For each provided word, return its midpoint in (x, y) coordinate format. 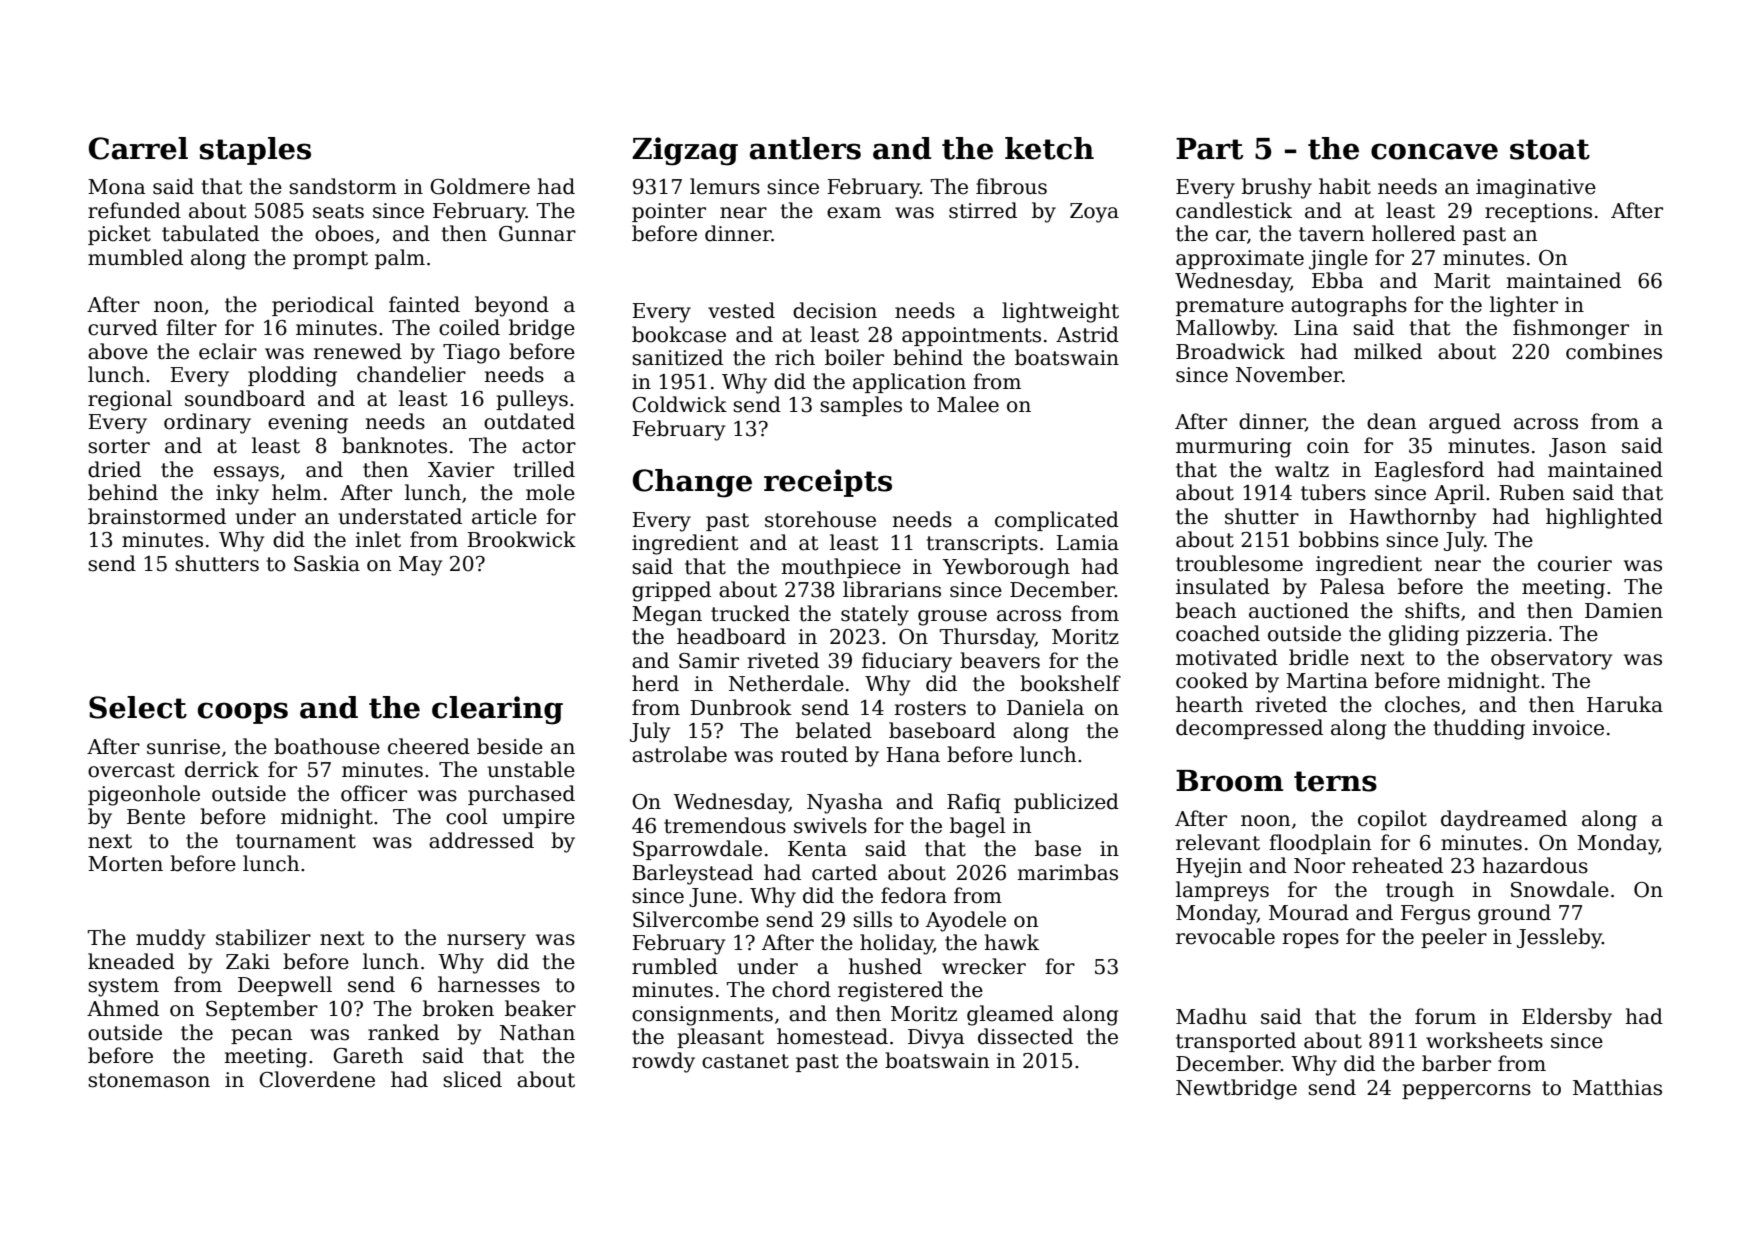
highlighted (1604, 518)
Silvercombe (696, 919)
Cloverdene (317, 1079)
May (420, 566)
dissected (1025, 1036)
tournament (296, 841)
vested (741, 310)
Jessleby (1559, 938)
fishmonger (1571, 329)
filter (191, 327)
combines (1614, 351)
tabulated (210, 233)
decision (835, 310)
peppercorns (1466, 1091)
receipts (828, 483)
